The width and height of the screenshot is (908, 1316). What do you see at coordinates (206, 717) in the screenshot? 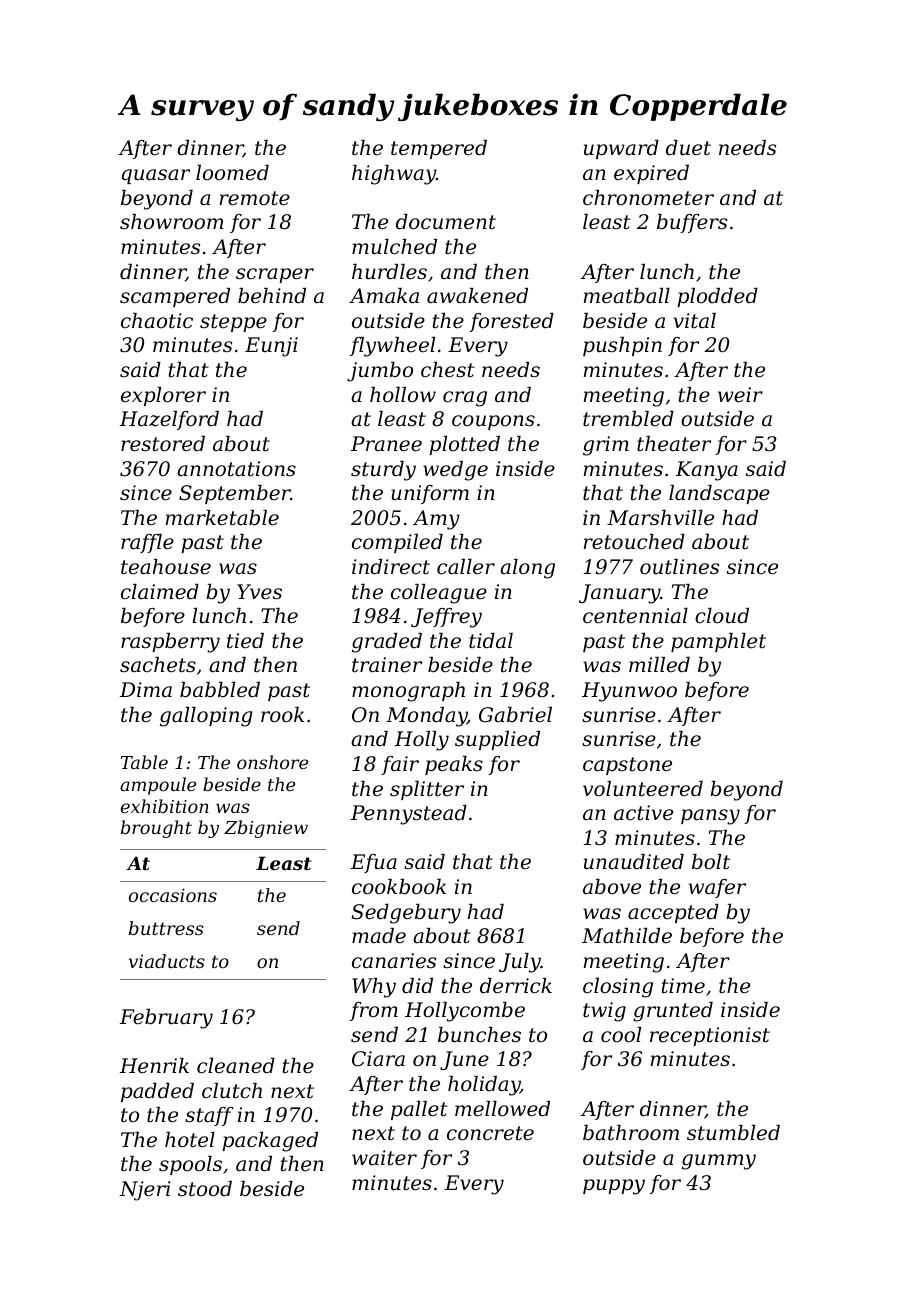
I see `galloping` at bounding box center [206, 717].
